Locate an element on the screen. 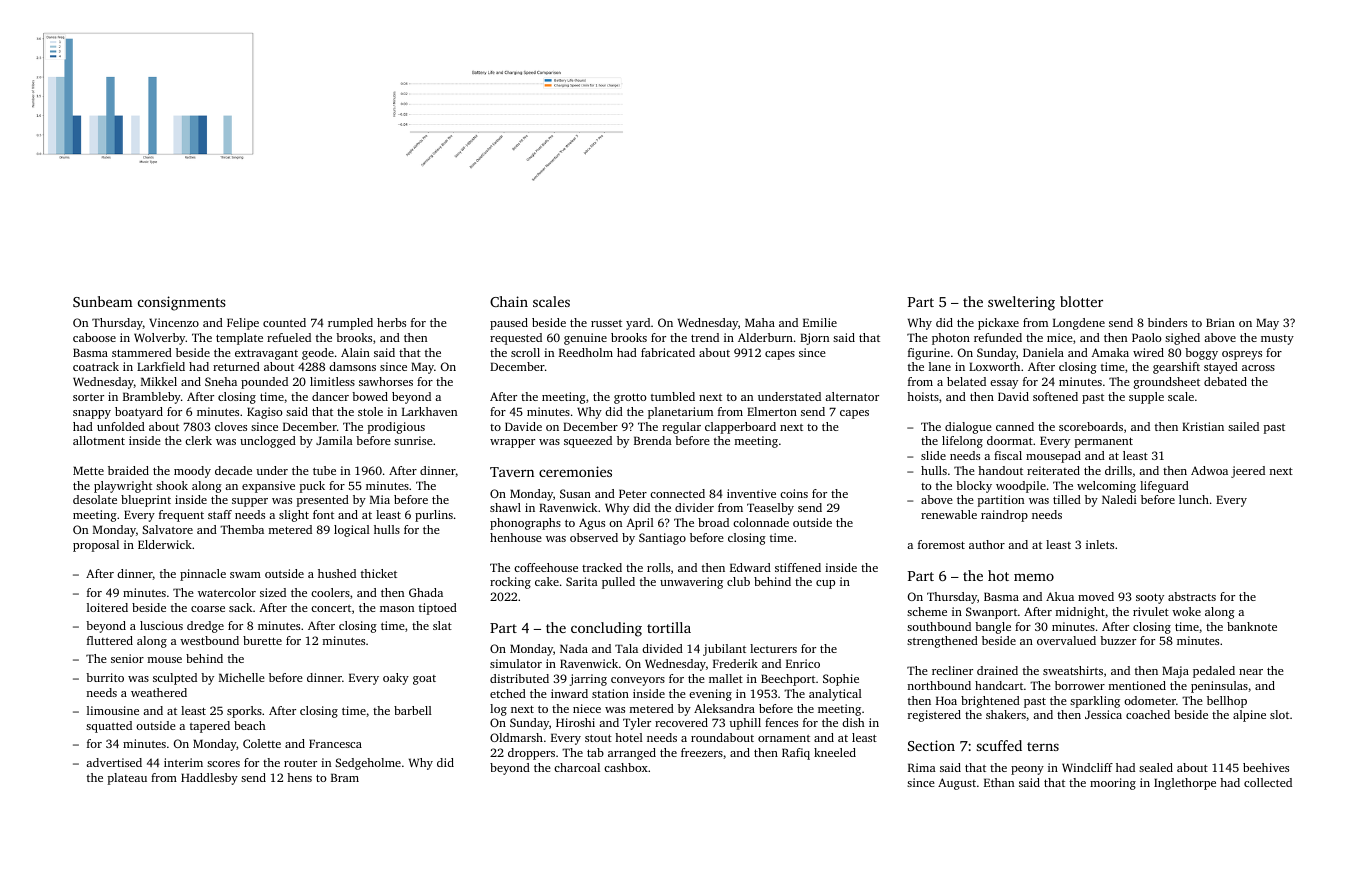  shakers is located at coordinates (1006, 714).
